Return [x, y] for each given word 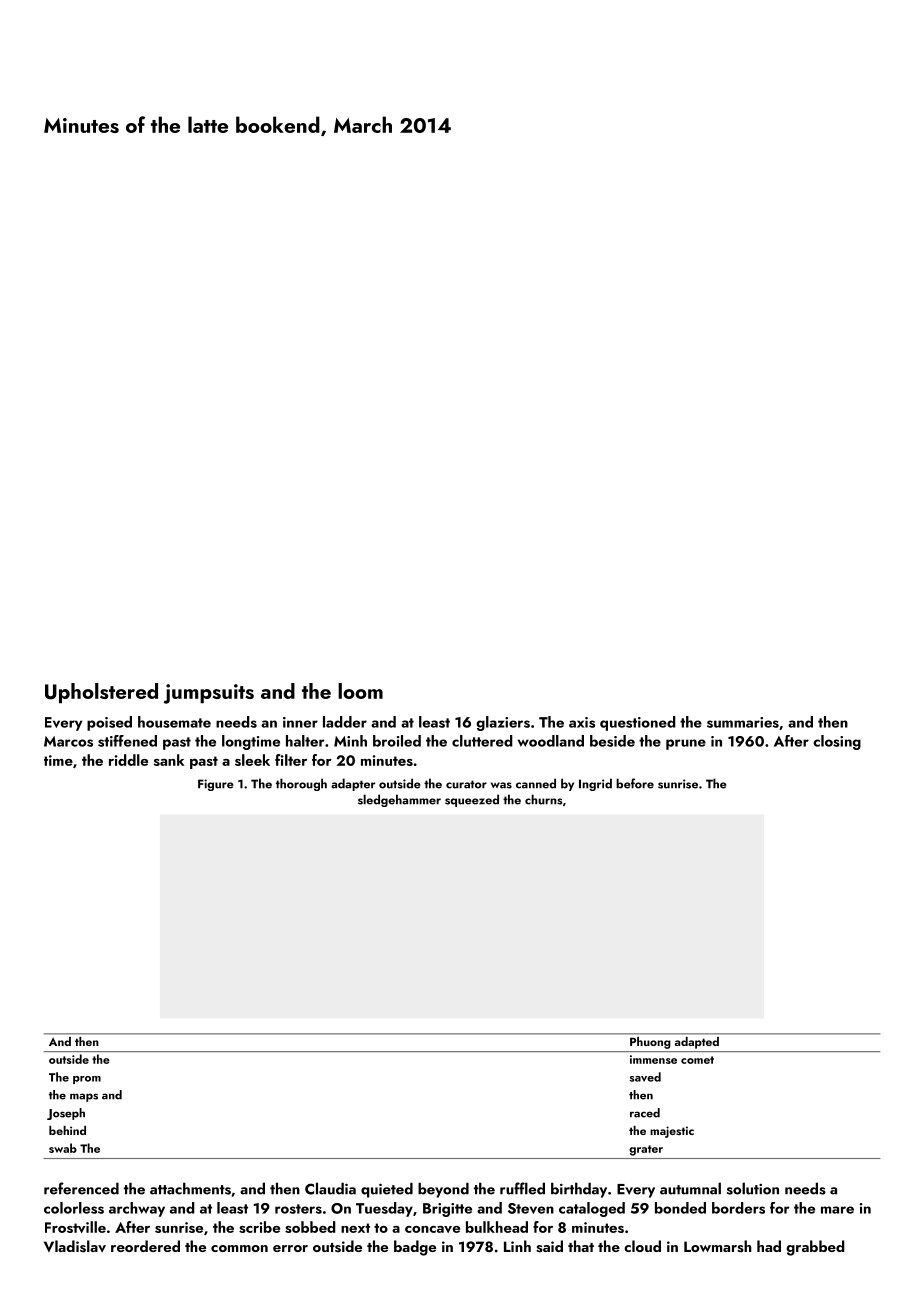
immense [653, 1059]
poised [109, 723]
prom [87, 1080]
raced [645, 1113]
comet [697, 1060]
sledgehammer [399, 800]
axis [582, 722]
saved [645, 1077]
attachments [190, 1188]
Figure [216, 785]
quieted [387, 1190]
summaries [743, 722]
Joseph [66, 1114]
